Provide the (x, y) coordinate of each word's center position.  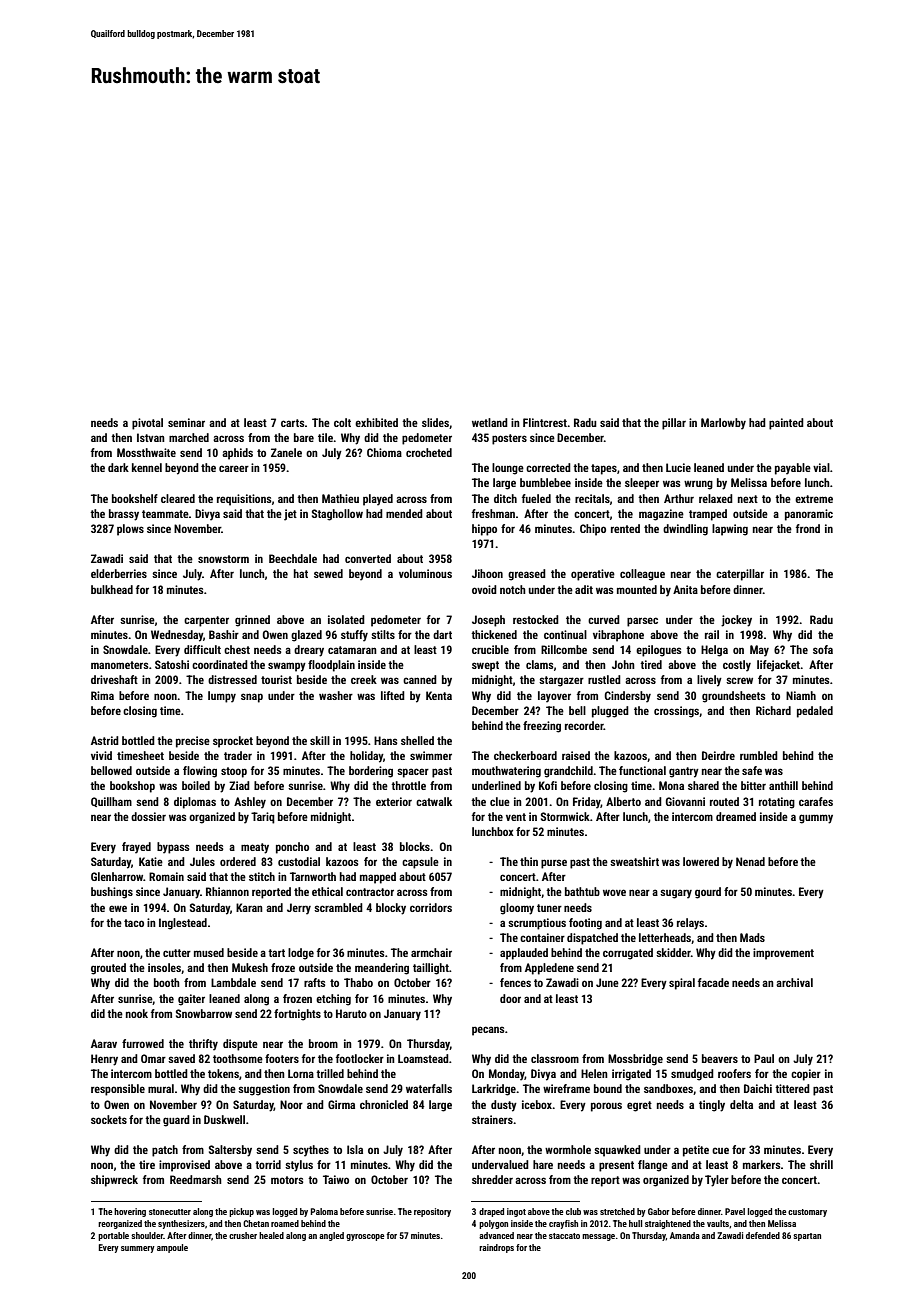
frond (808, 528)
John (623, 664)
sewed (328, 573)
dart (442, 634)
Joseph (488, 621)
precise (193, 742)
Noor (291, 1104)
